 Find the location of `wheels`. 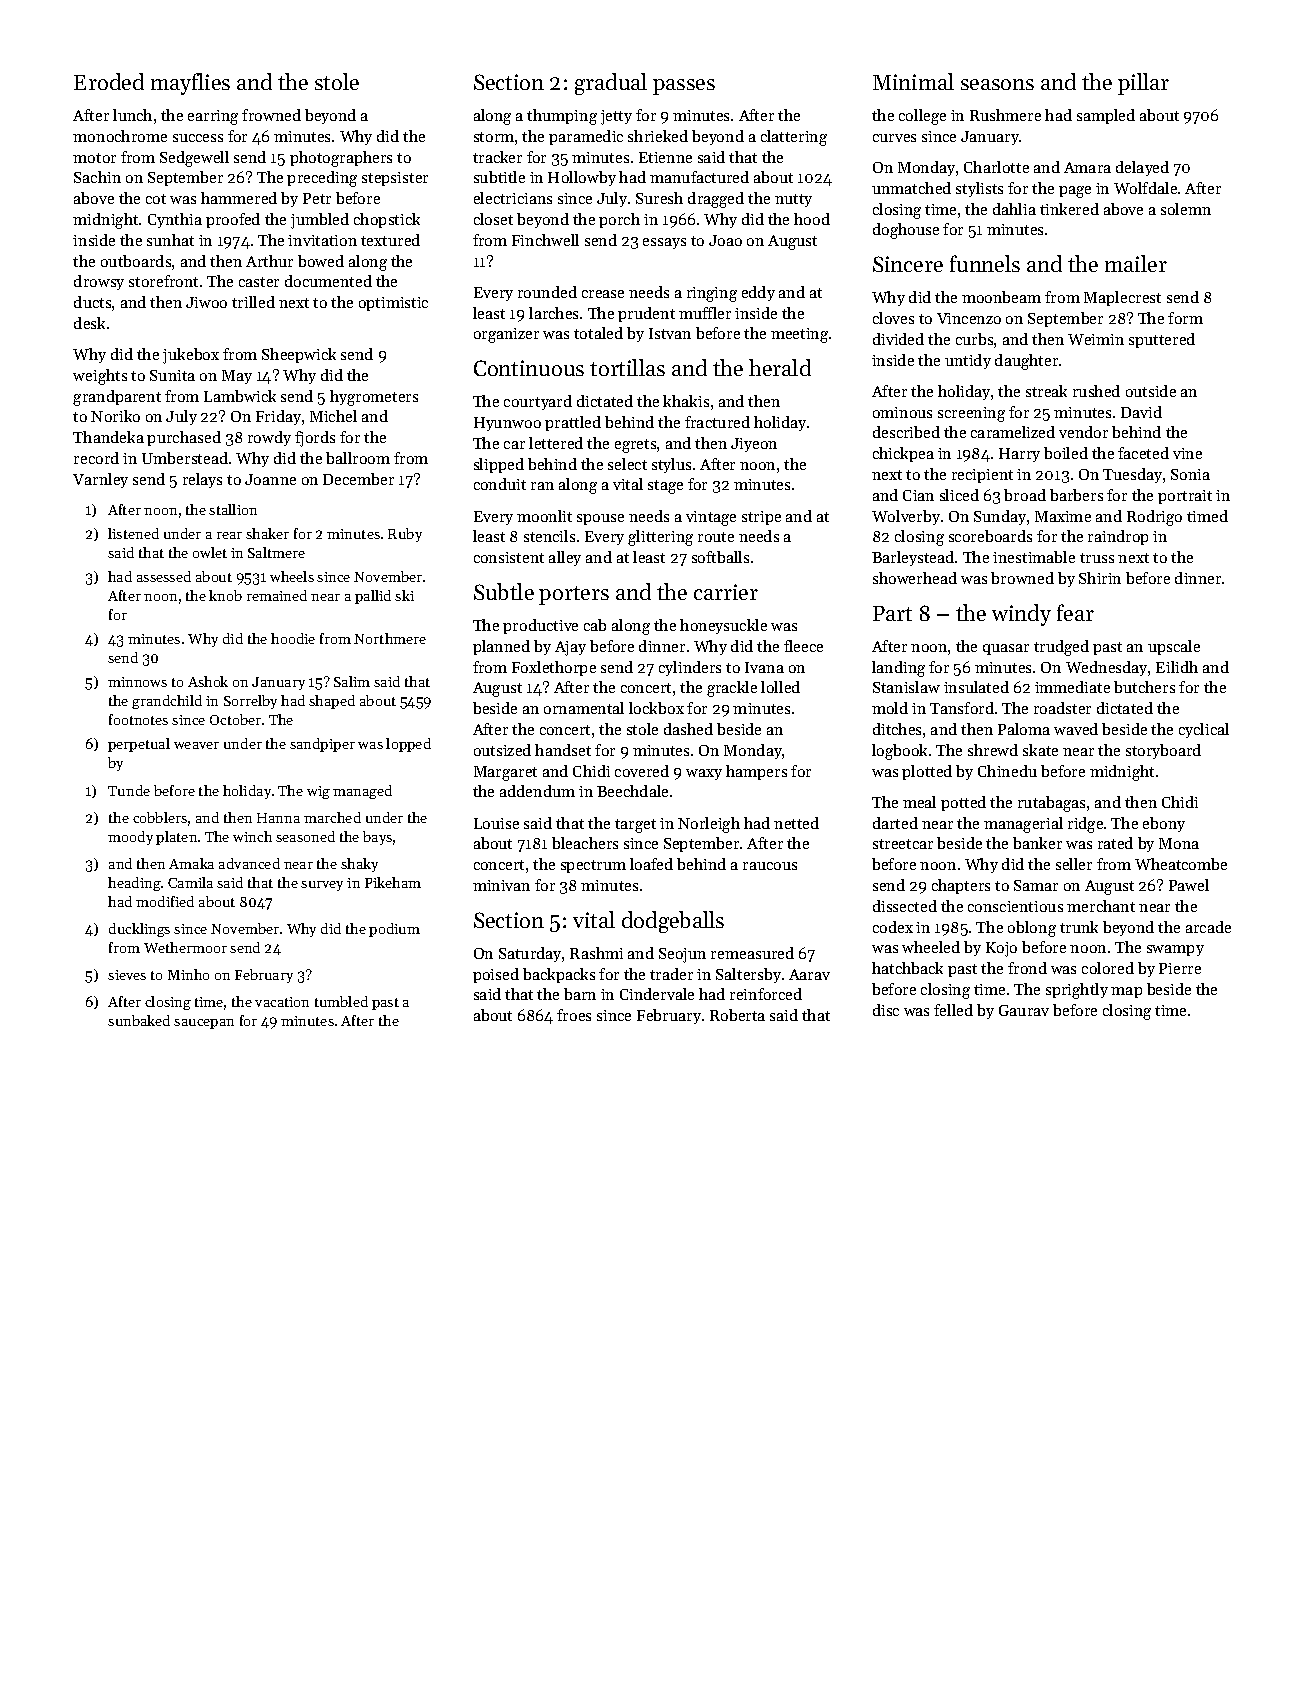

wheels is located at coordinates (292, 576).
